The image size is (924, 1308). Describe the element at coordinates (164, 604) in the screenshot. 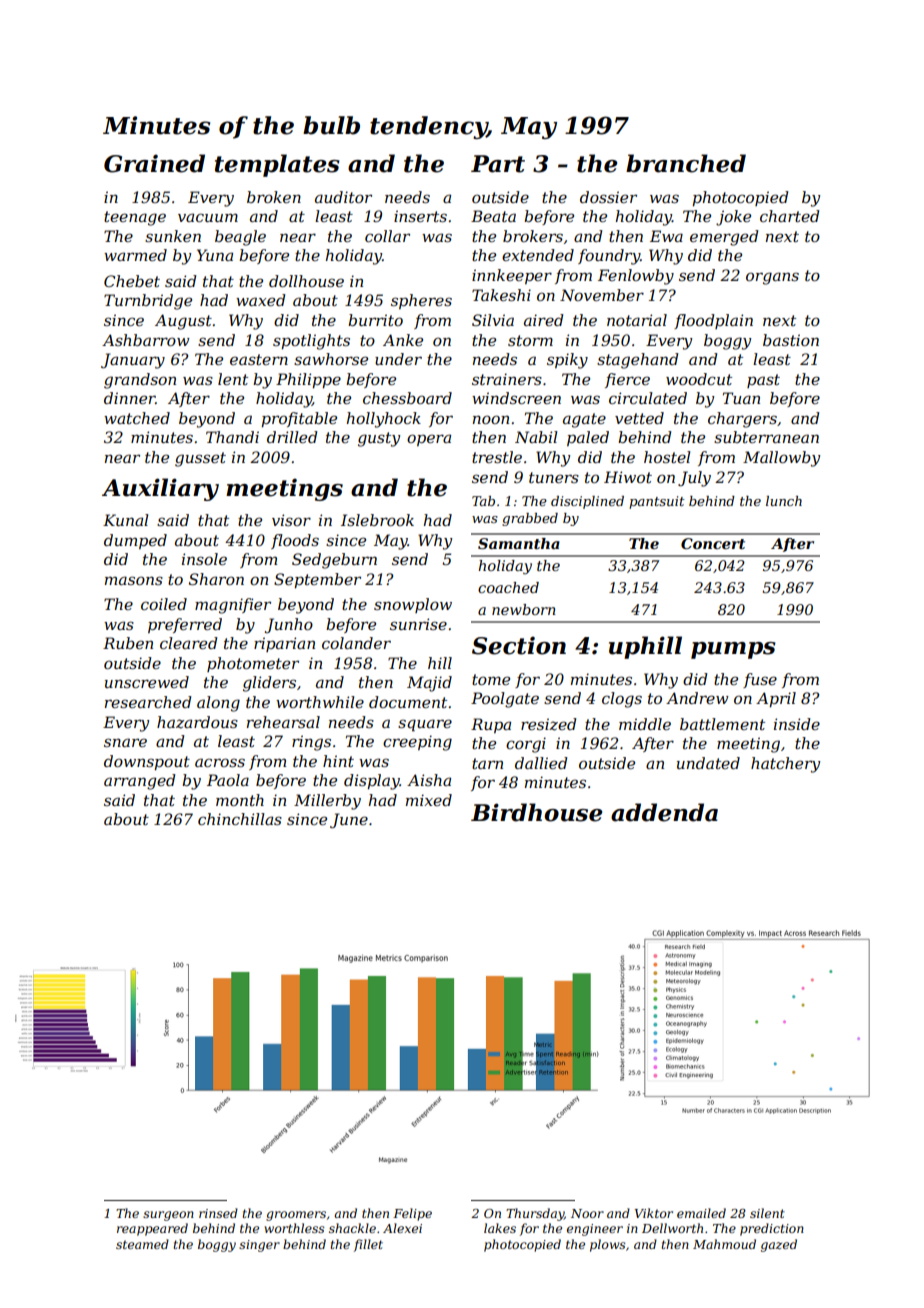

I see `coiled` at that location.
